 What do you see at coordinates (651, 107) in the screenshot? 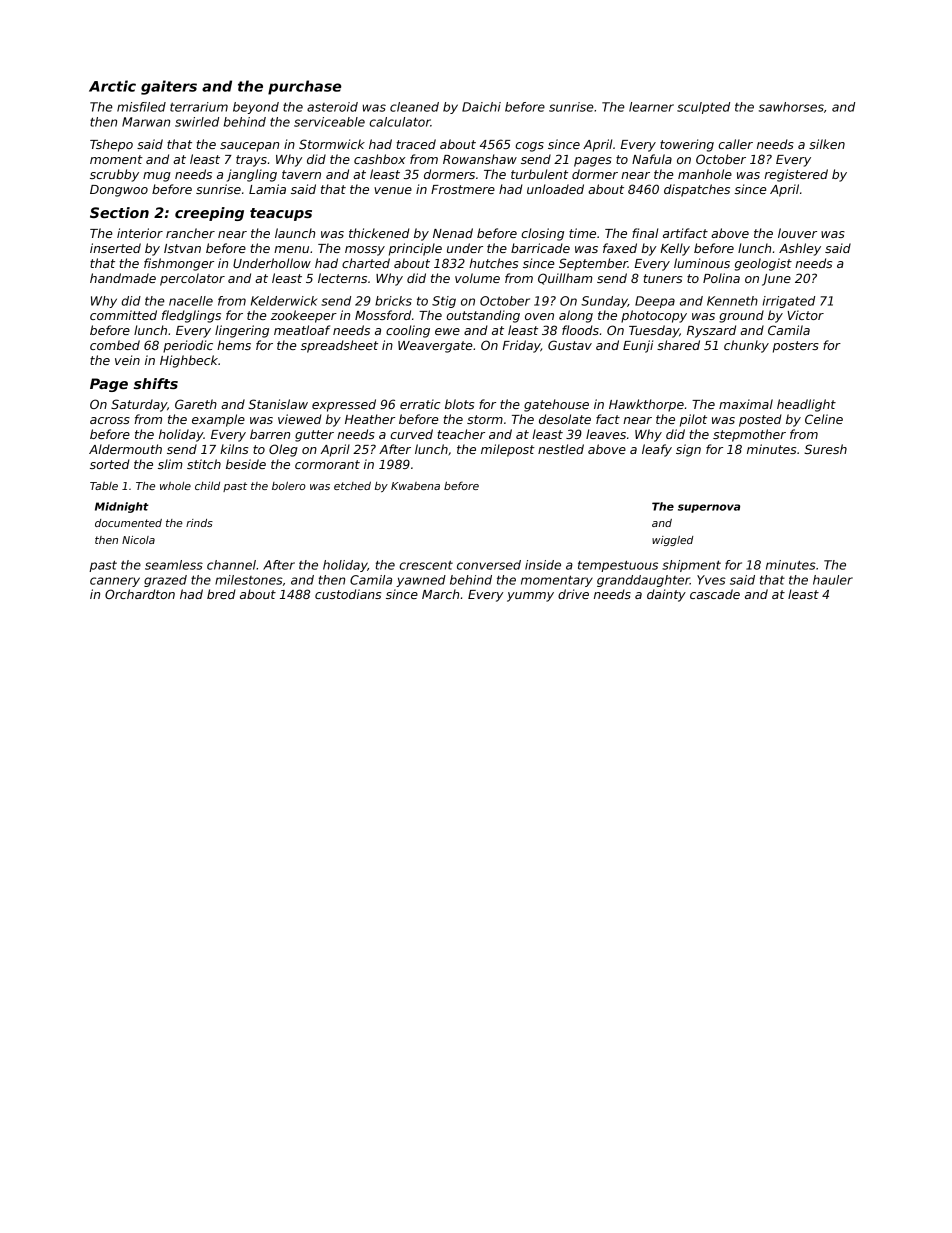
I see `learner` at bounding box center [651, 107].
